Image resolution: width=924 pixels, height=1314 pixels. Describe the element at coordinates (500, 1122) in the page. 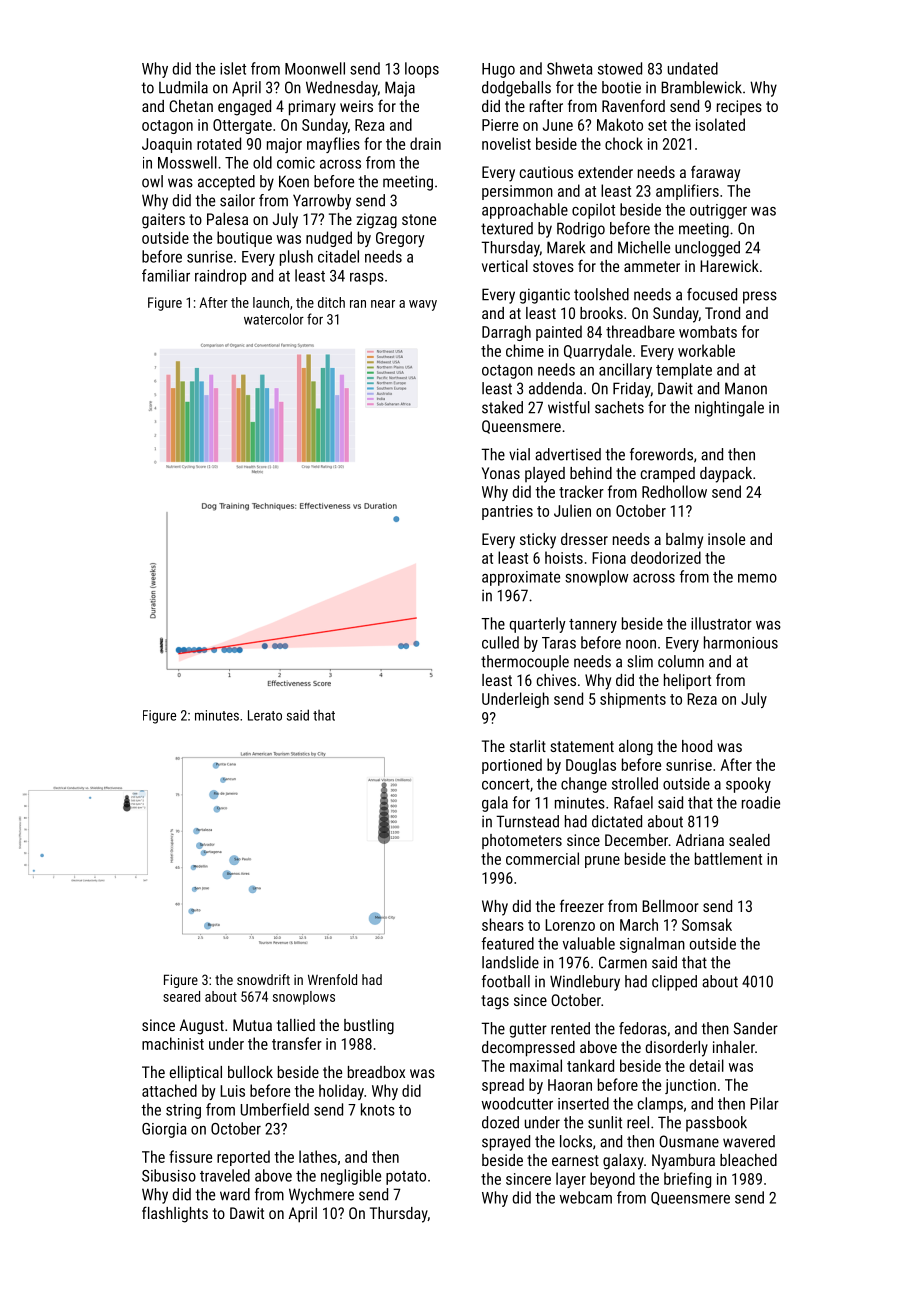

I see `dozed` at that location.
